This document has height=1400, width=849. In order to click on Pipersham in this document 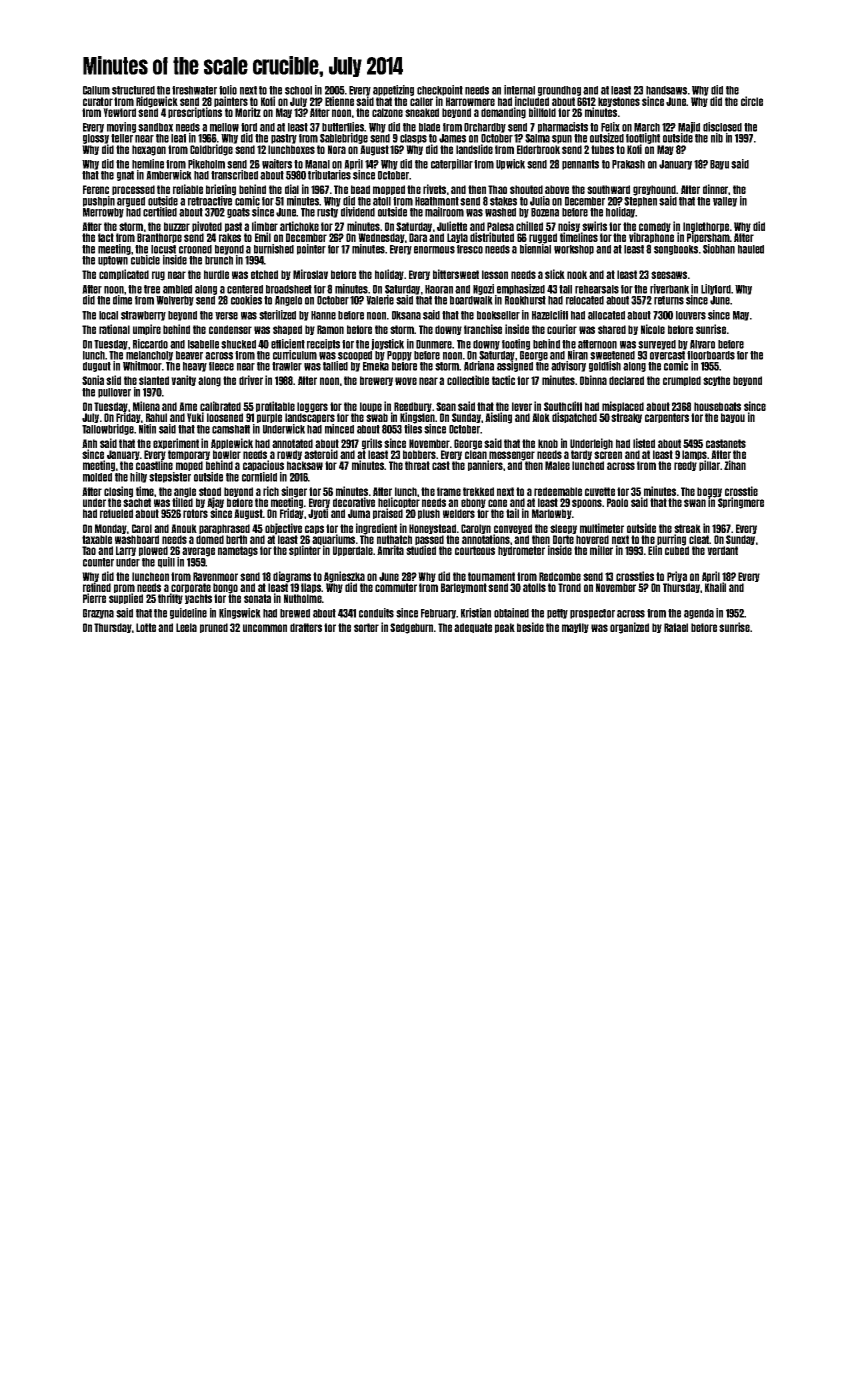, I will do `click(708, 238)`.
